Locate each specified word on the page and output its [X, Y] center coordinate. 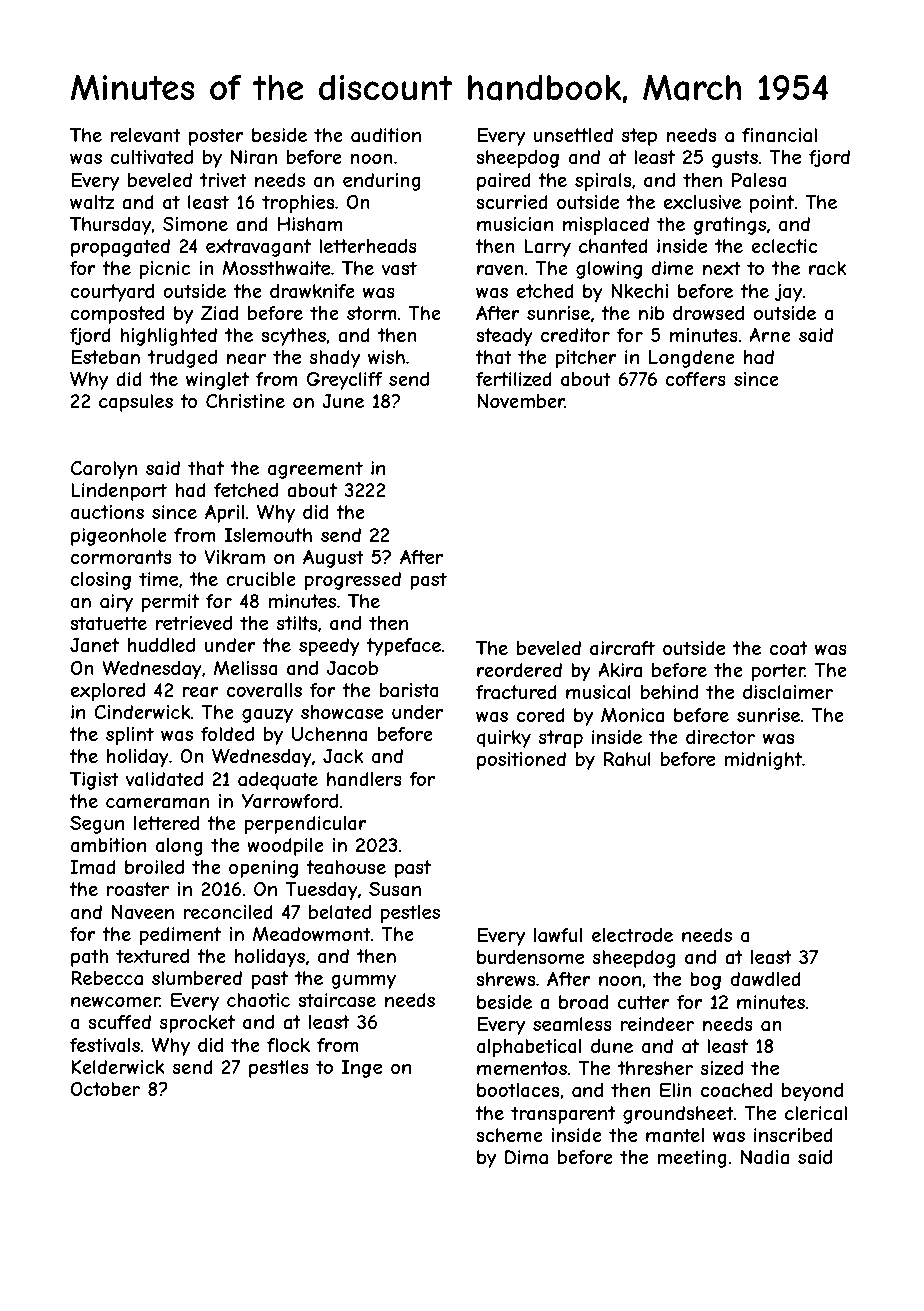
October [105, 1089]
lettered [166, 823]
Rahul [627, 759]
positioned [521, 761]
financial [779, 135]
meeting [692, 1159]
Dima [526, 1157]
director [720, 737]
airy [116, 603]
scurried [512, 202]
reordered [519, 670]
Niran [254, 157]
